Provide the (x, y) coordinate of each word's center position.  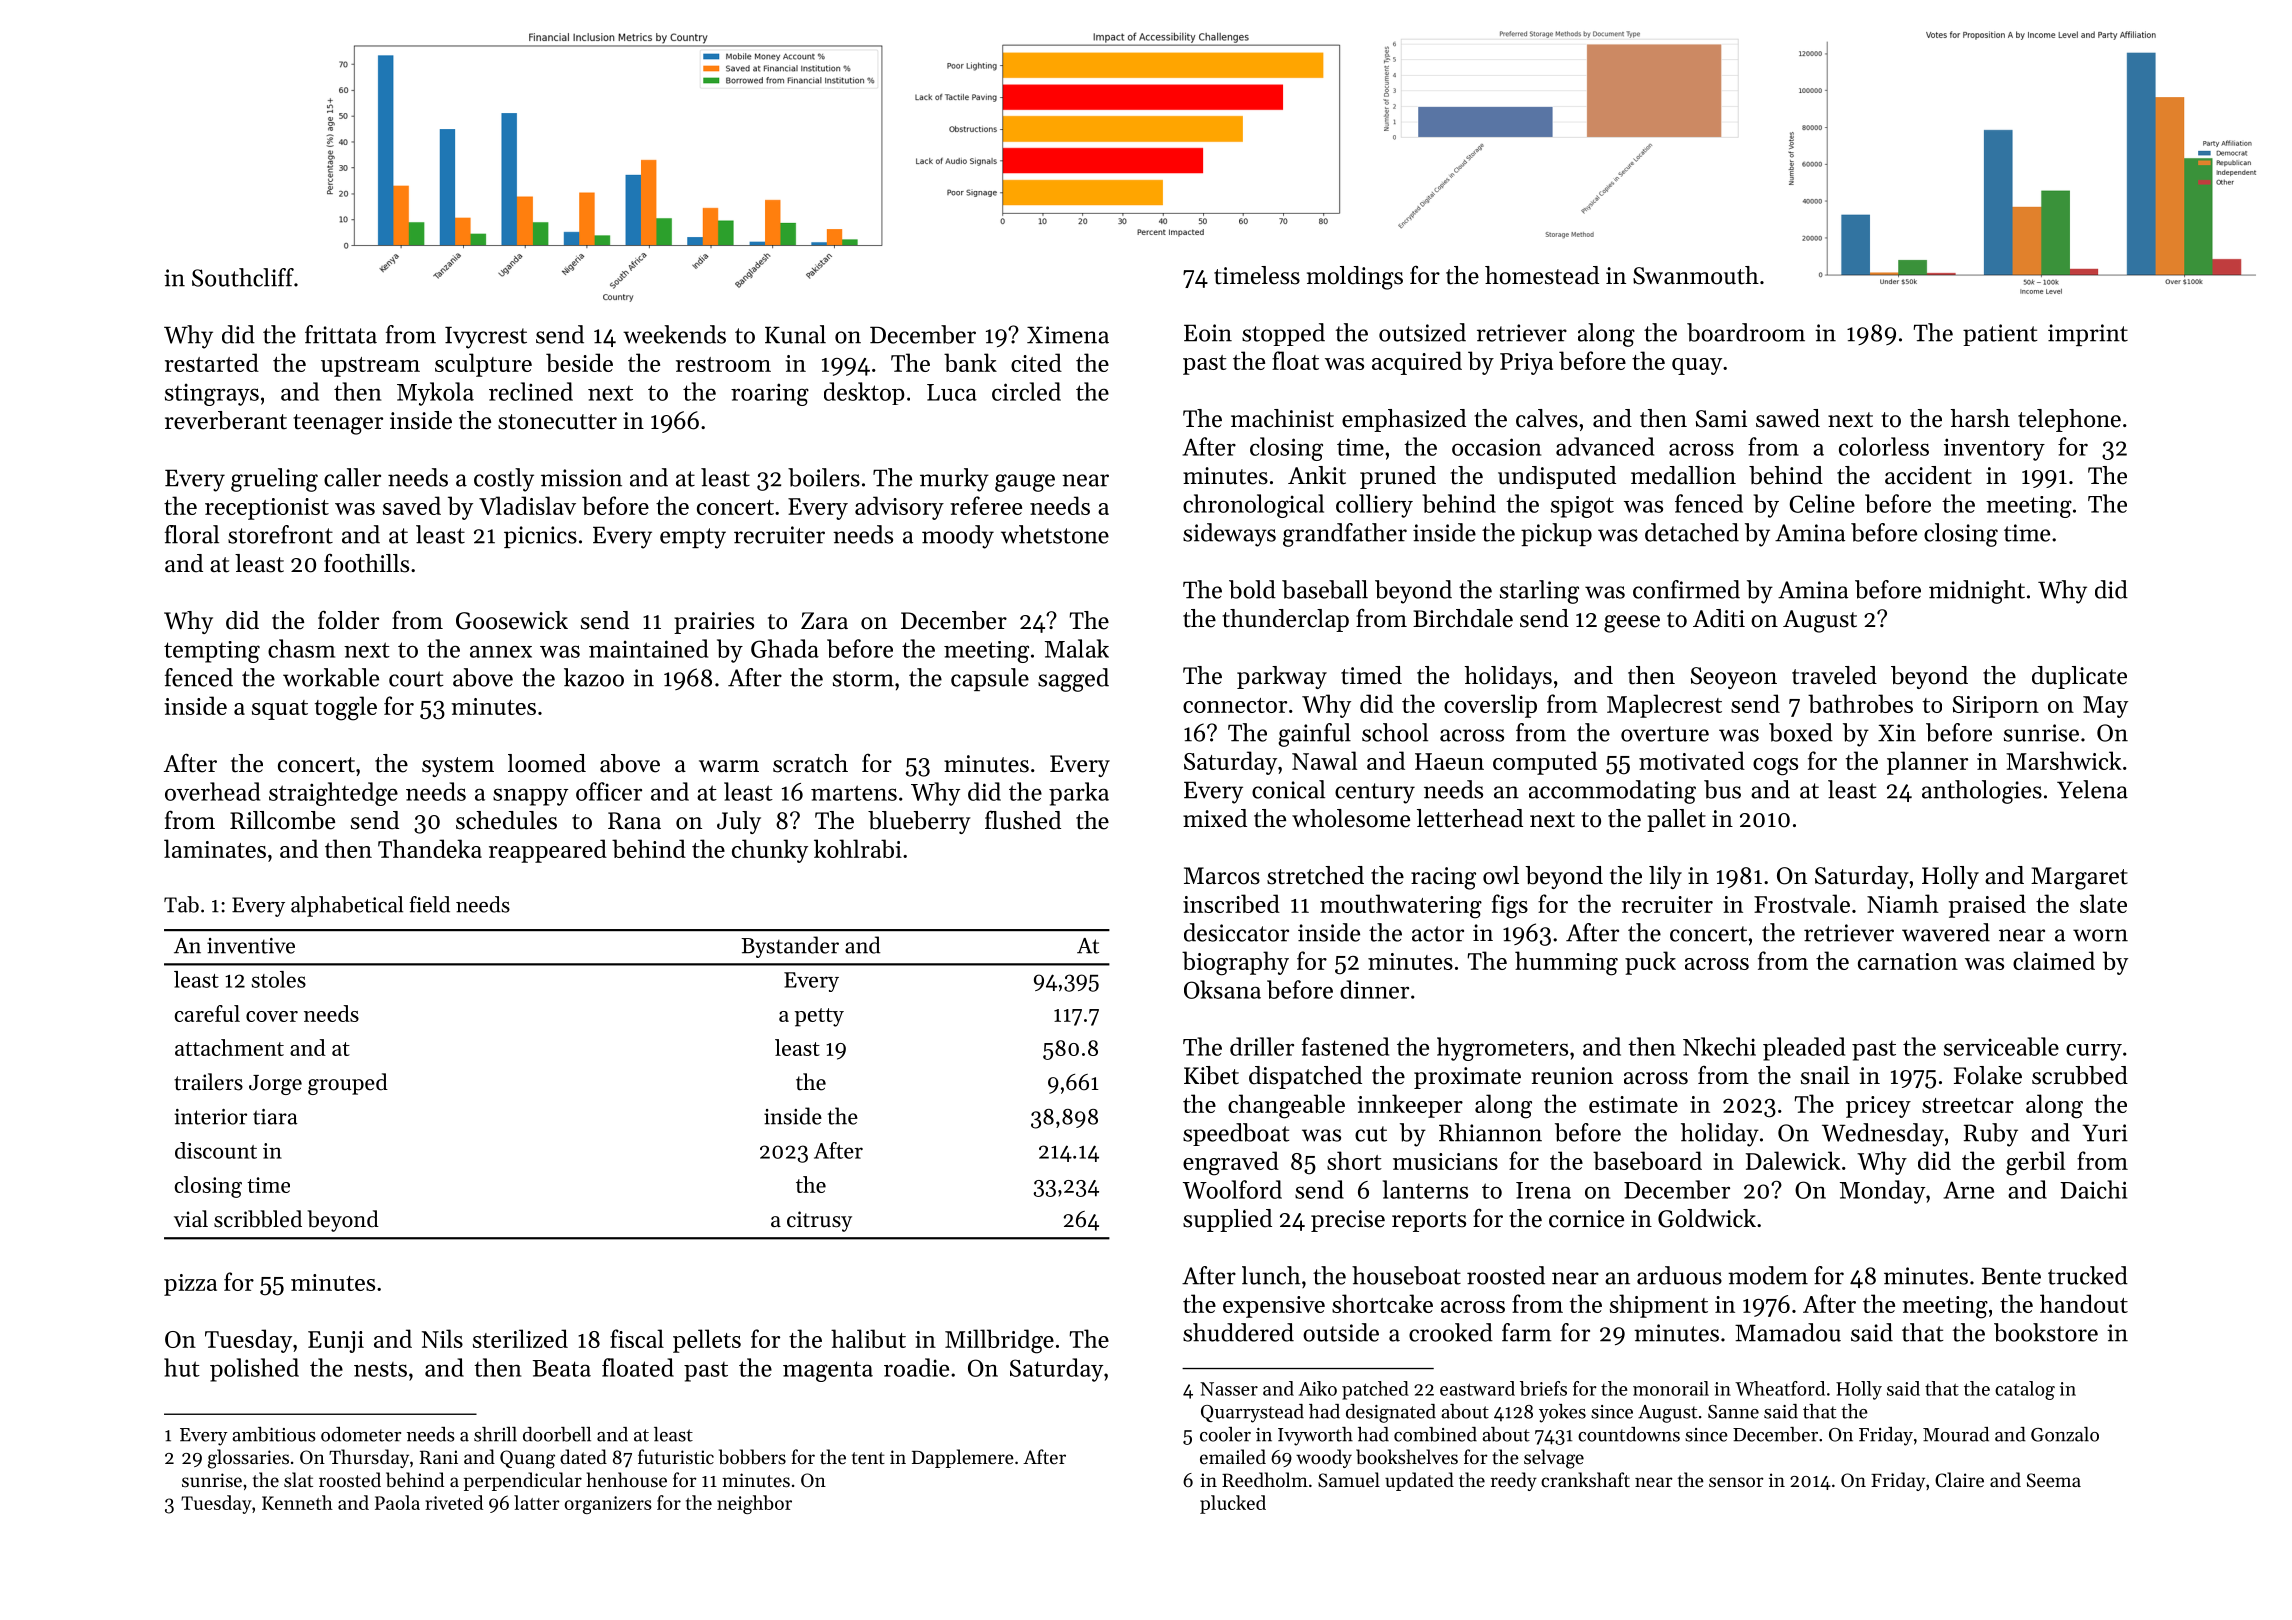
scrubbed (2080, 1075)
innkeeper (1410, 1106)
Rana (634, 820)
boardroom (1746, 332)
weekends (674, 334)
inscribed (1231, 903)
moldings (1355, 278)
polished (254, 1370)
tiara (275, 1117)
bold (1252, 589)
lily (1665, 877)
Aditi (1719, 618)
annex (501, 651)
